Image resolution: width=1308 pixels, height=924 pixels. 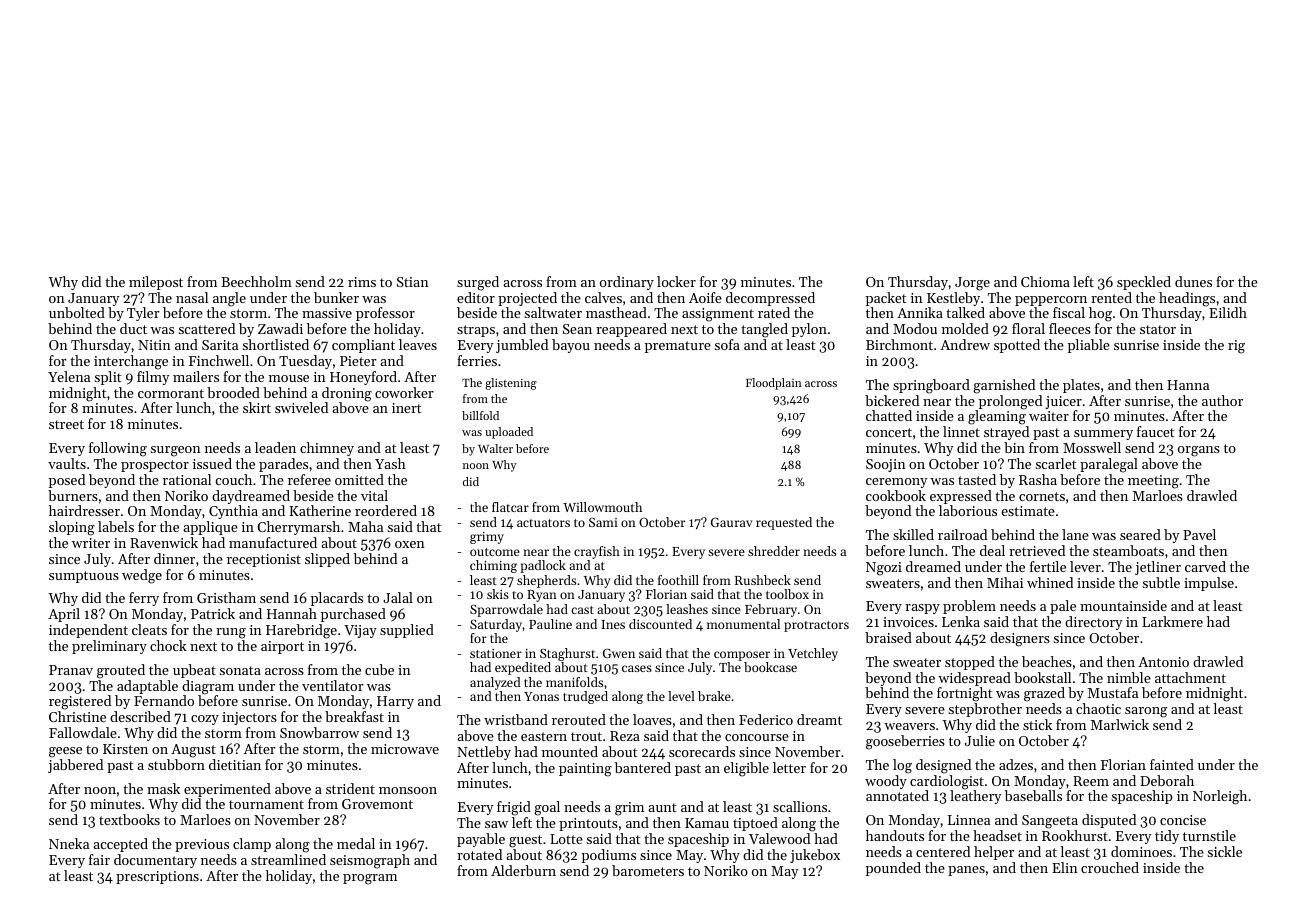 What do you see at coordinates (1113, 692) in the document?
I see `Mustafa` at bounding box center [1113, 692].
